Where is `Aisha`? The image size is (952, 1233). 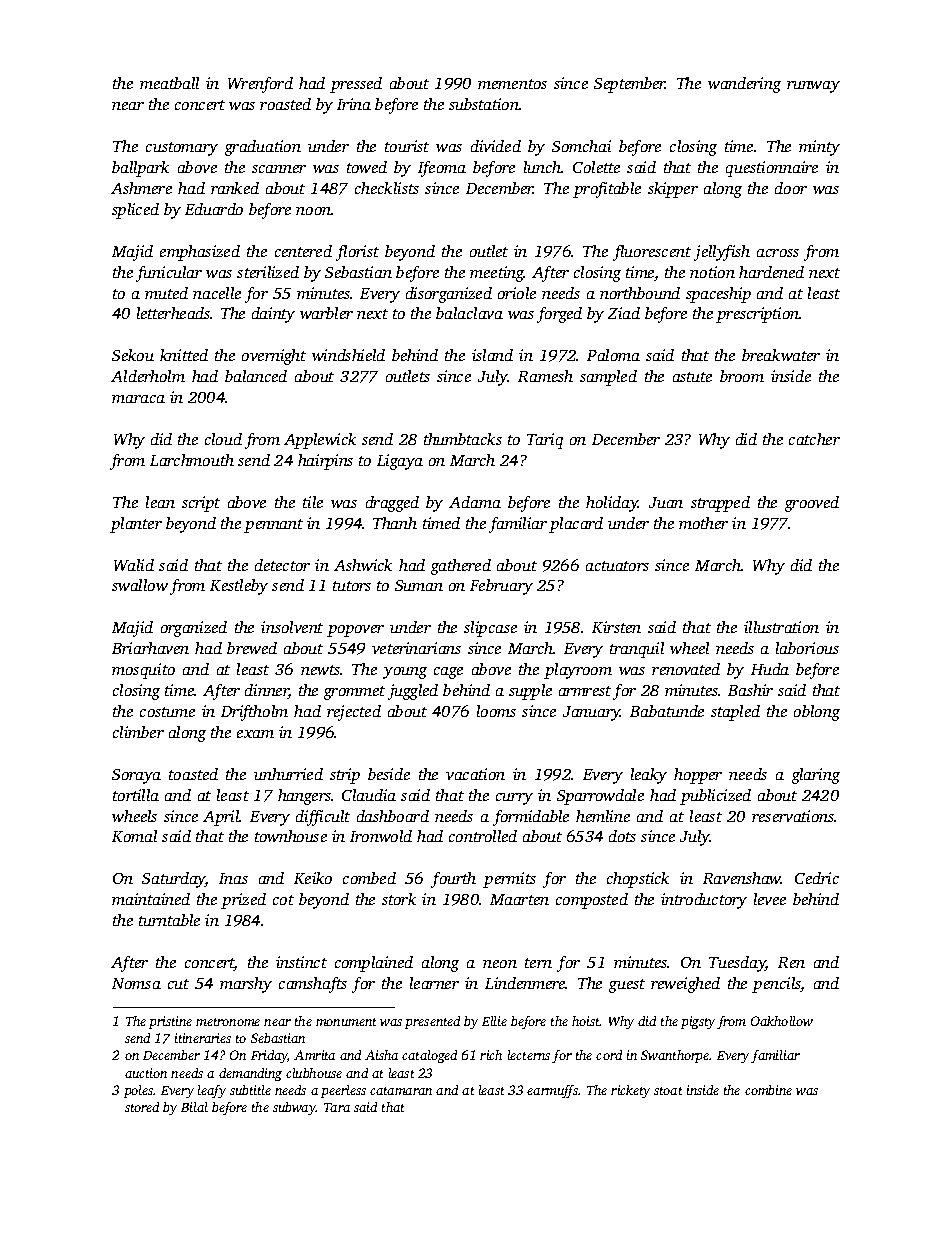
Aisha is located at coordinates (381, 1055).
